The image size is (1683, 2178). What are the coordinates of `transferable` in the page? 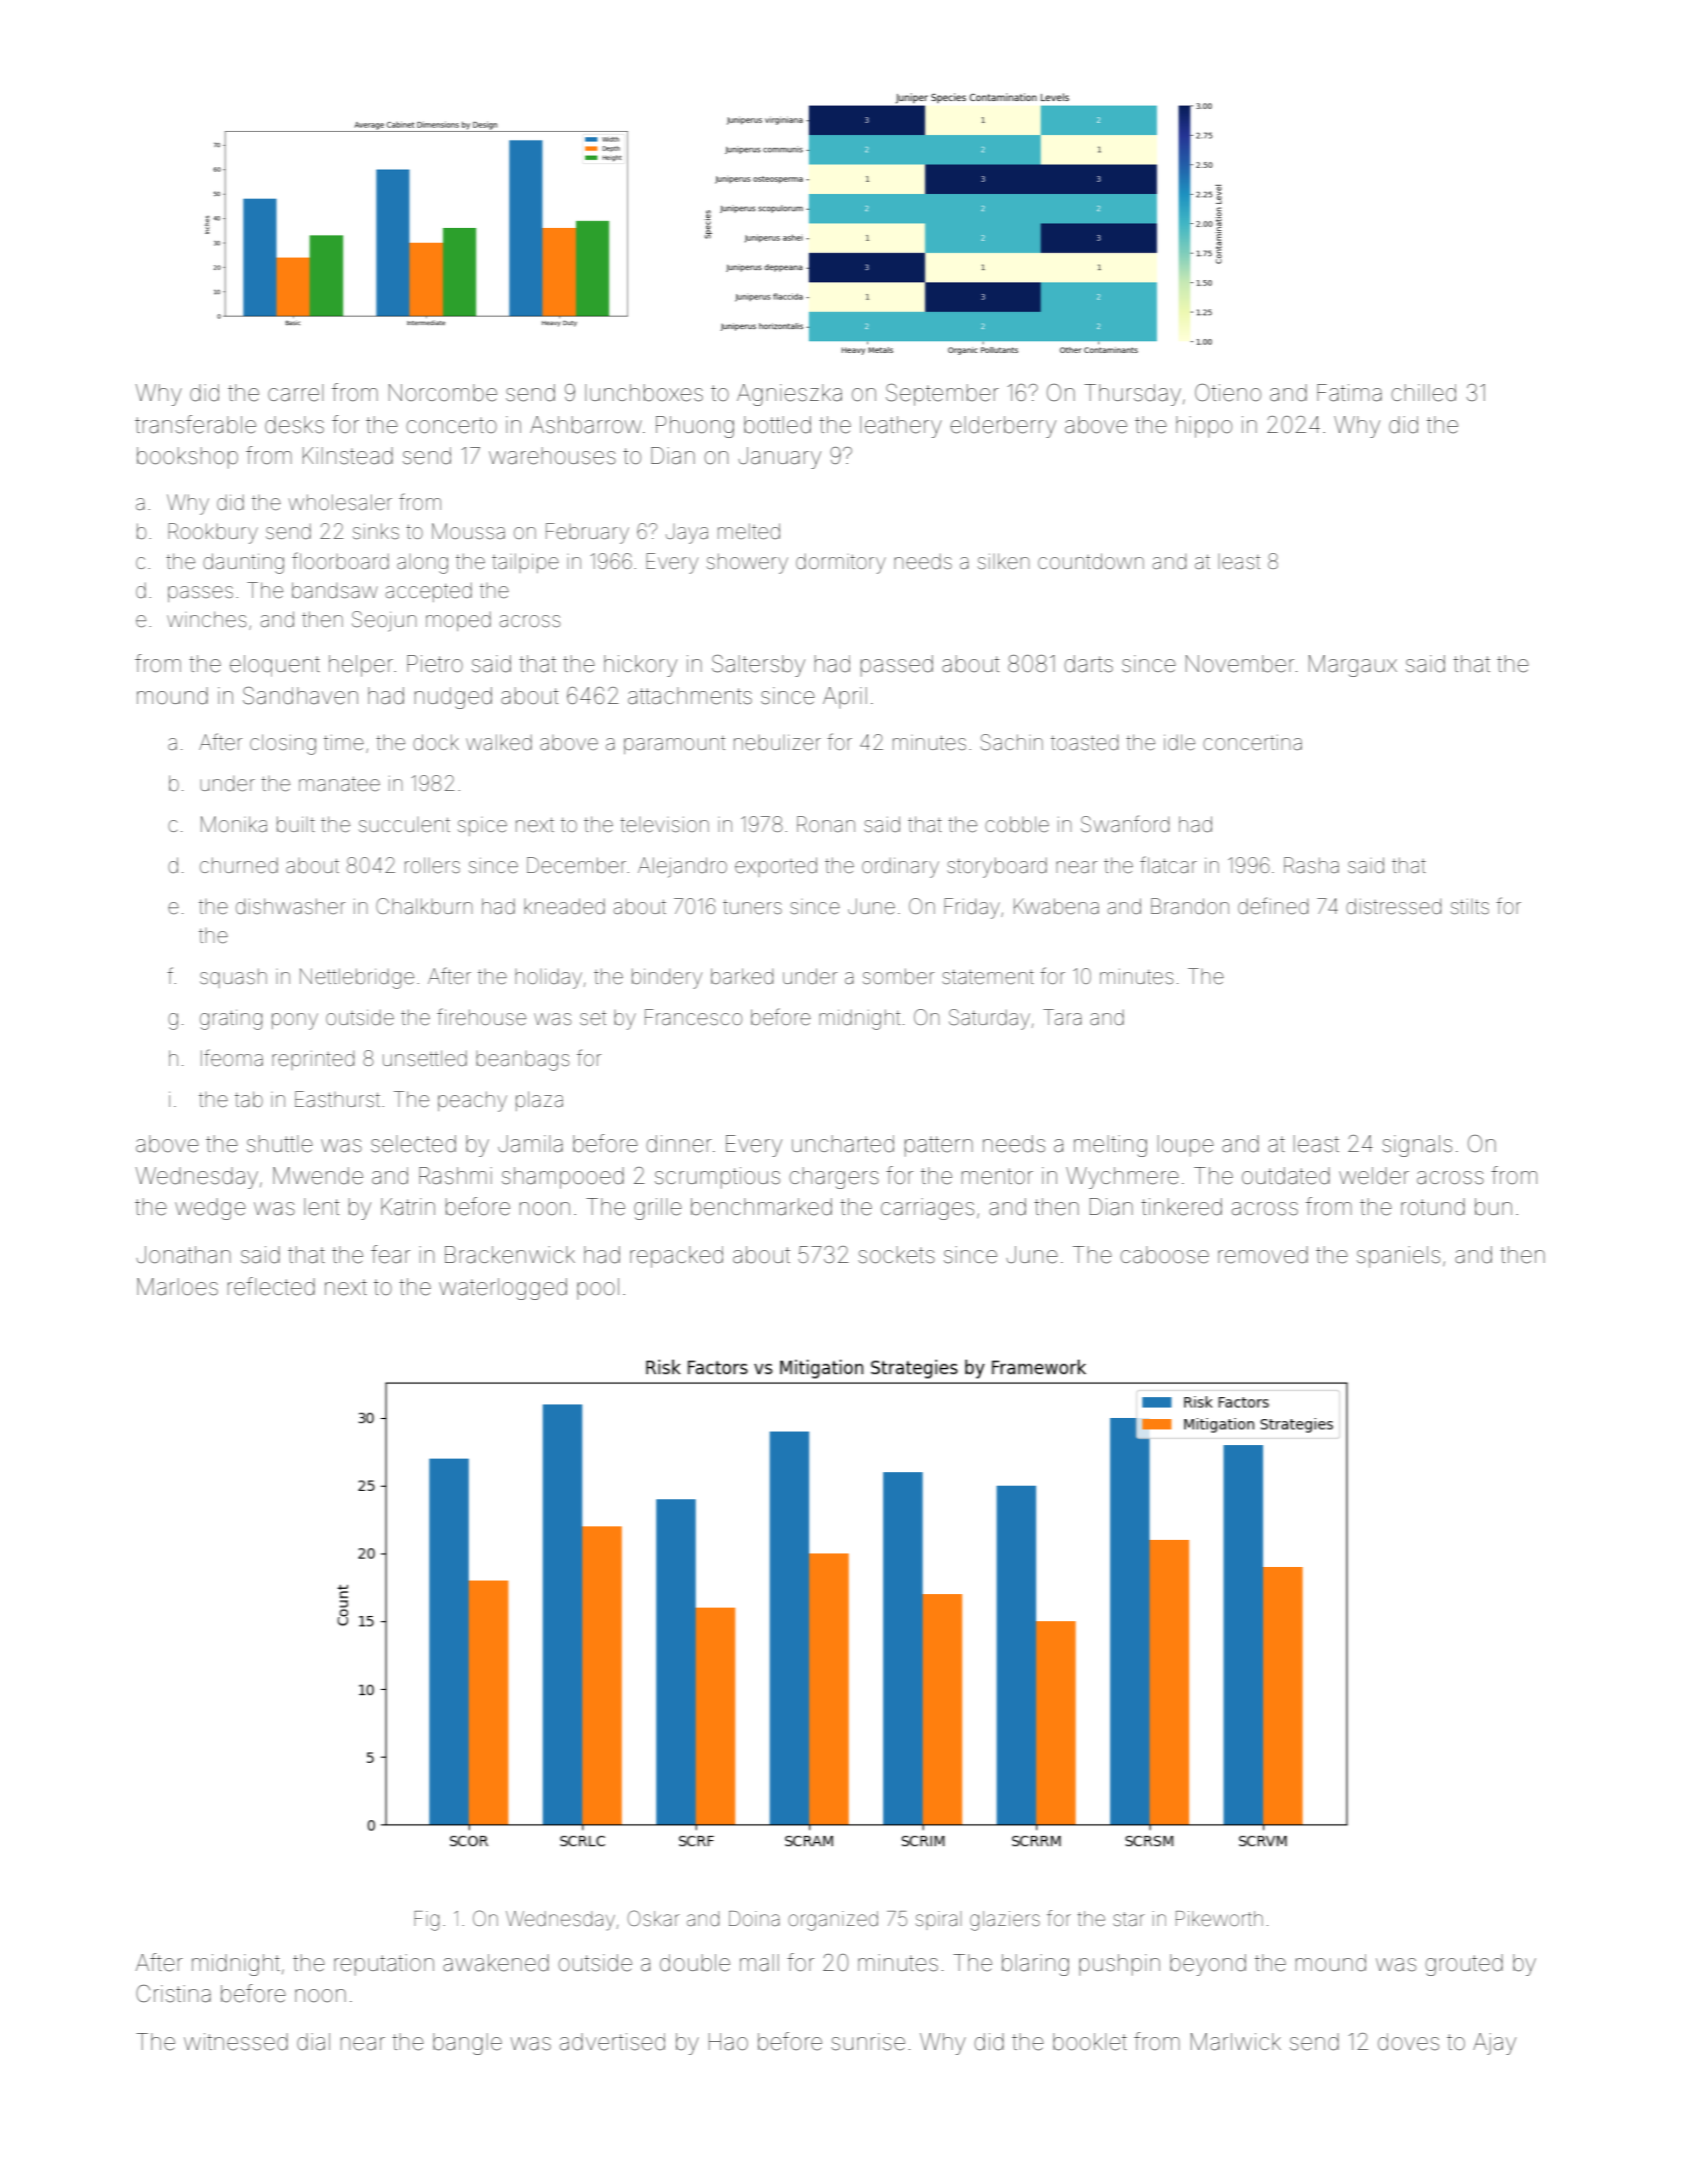 It's located at (195, 424).
